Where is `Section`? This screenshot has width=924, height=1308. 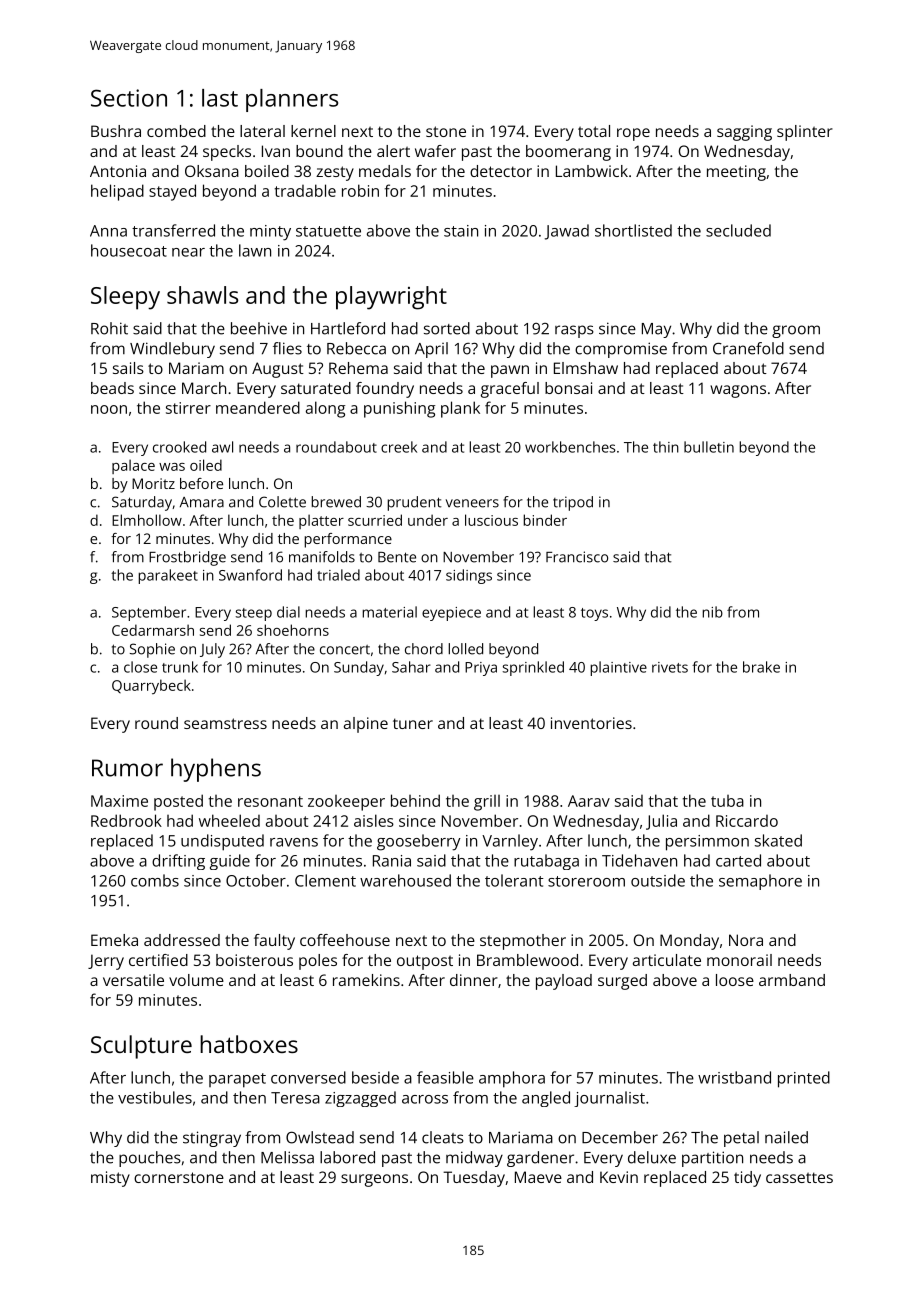
Section is located at coordinates (129, 98).
